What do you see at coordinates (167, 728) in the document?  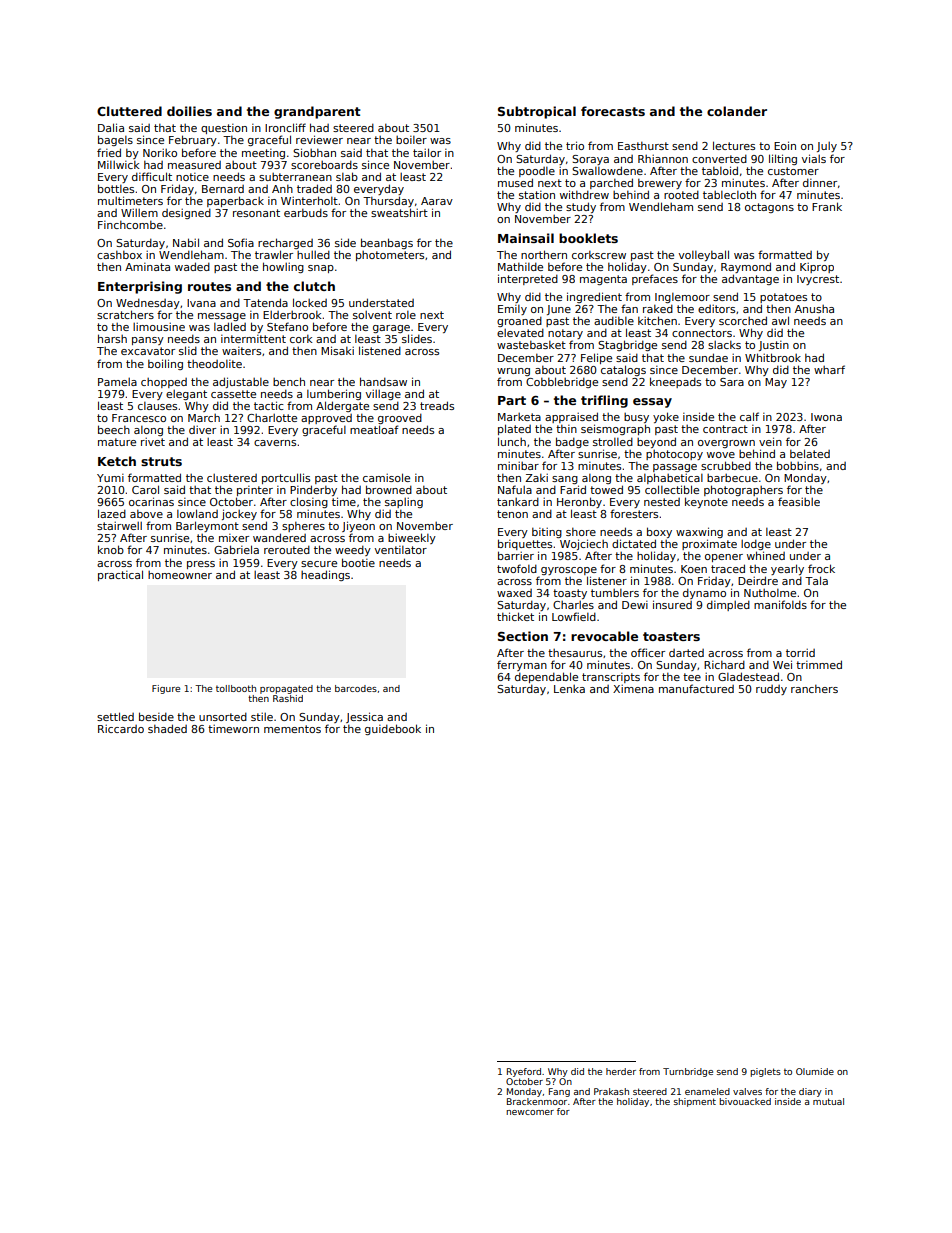 I see `shaded` at bounding box center [167, 728].
